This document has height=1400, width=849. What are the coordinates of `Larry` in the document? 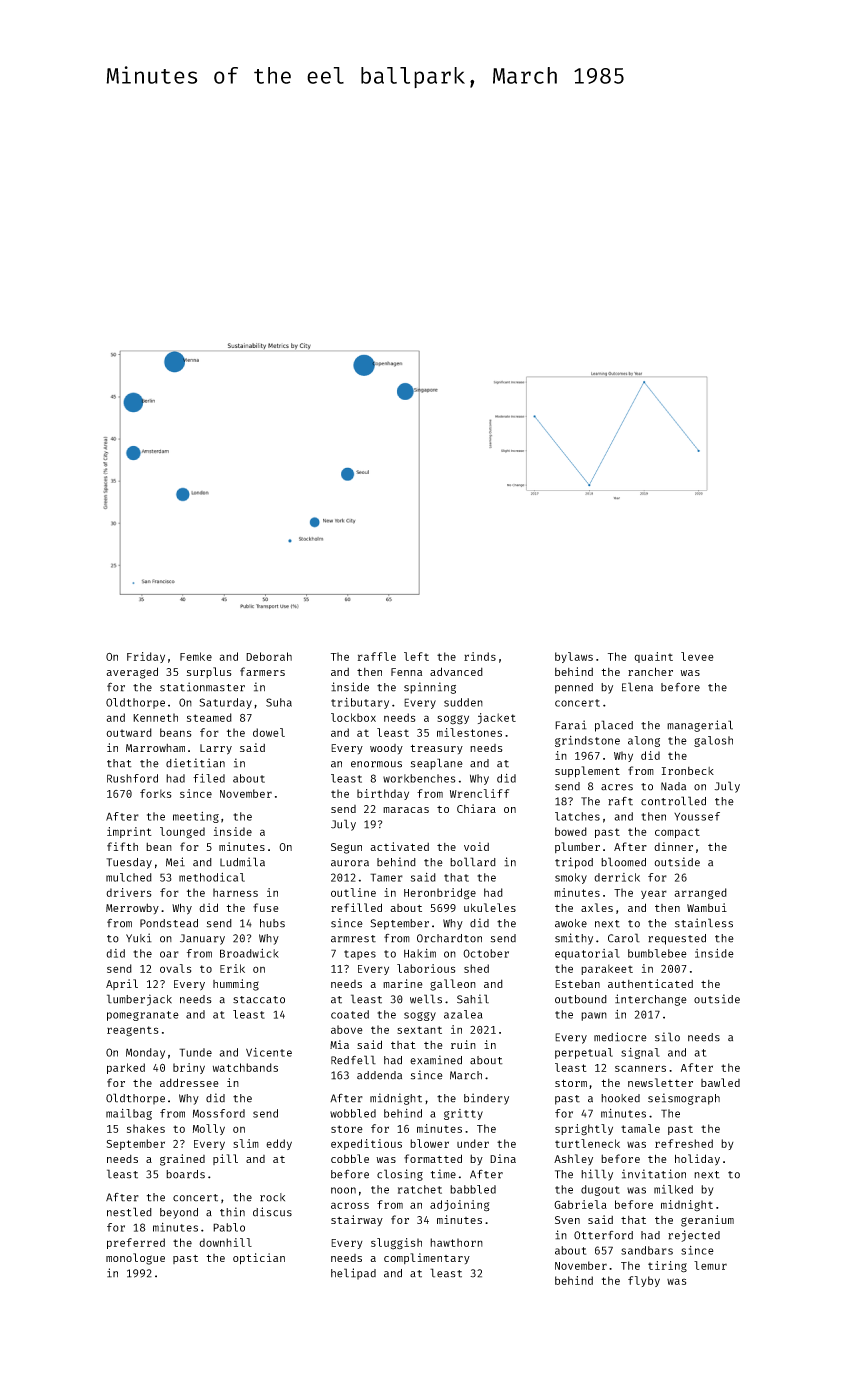 It's located at (216, 749).
